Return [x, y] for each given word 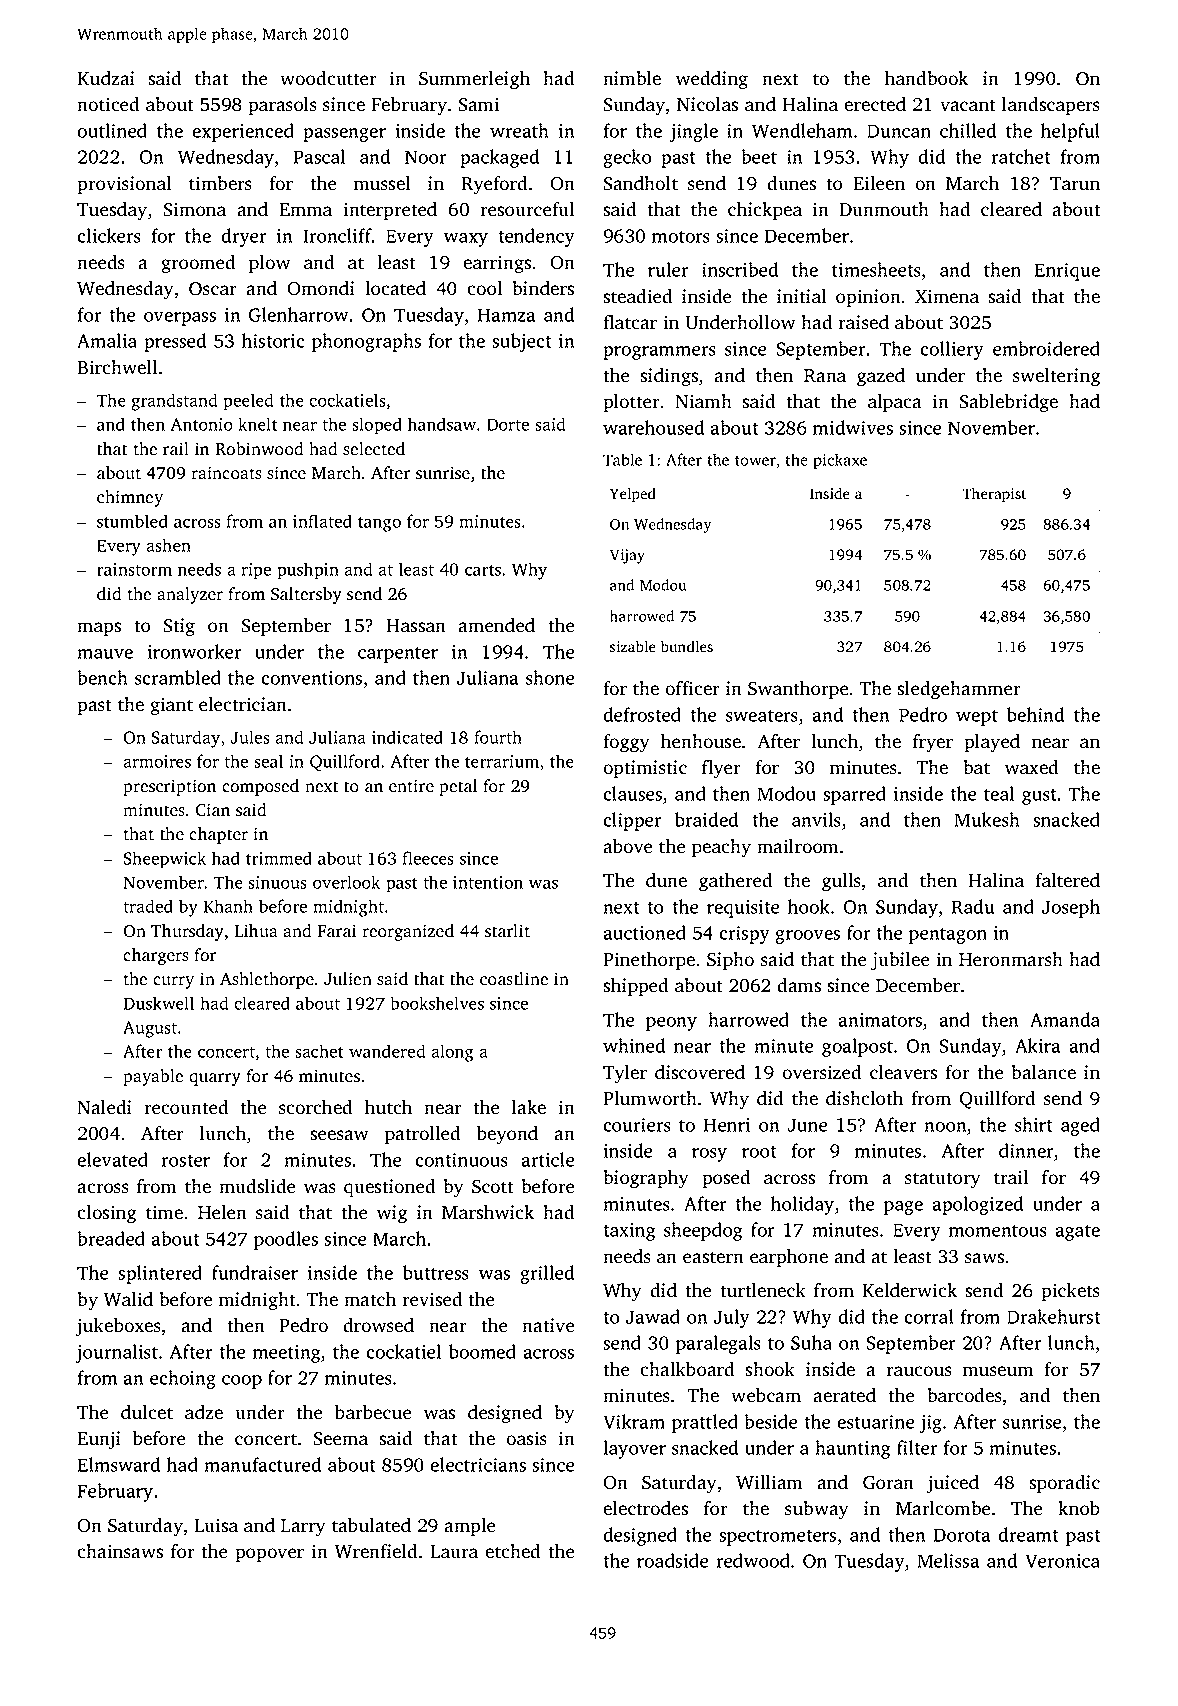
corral [929, 1316]
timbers [220, 183]
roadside [673, 1560]
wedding [712, 80]
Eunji [99, 1440]
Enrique [1067, 272]
